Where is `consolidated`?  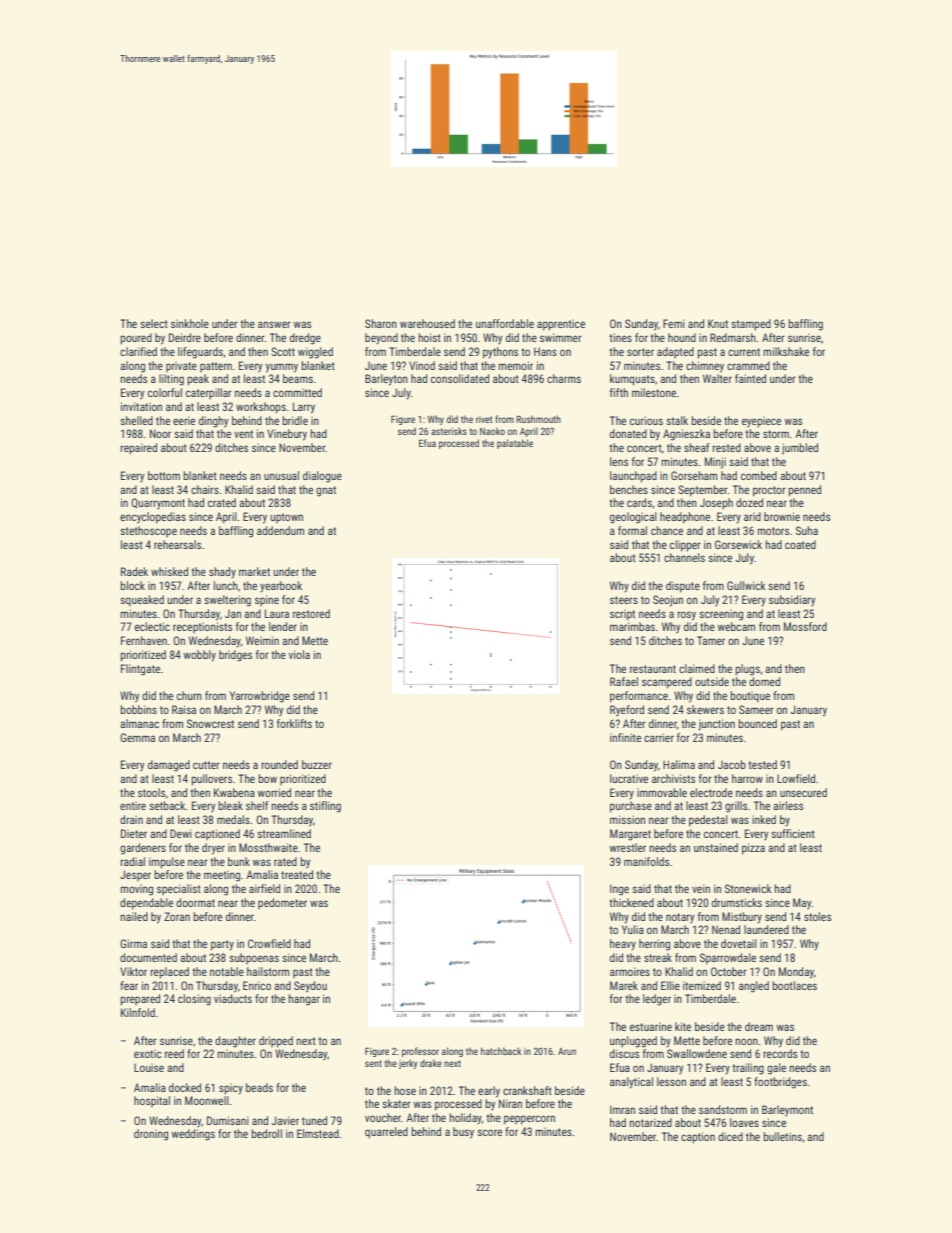 consolidated is located at coordinates (460, 378).
